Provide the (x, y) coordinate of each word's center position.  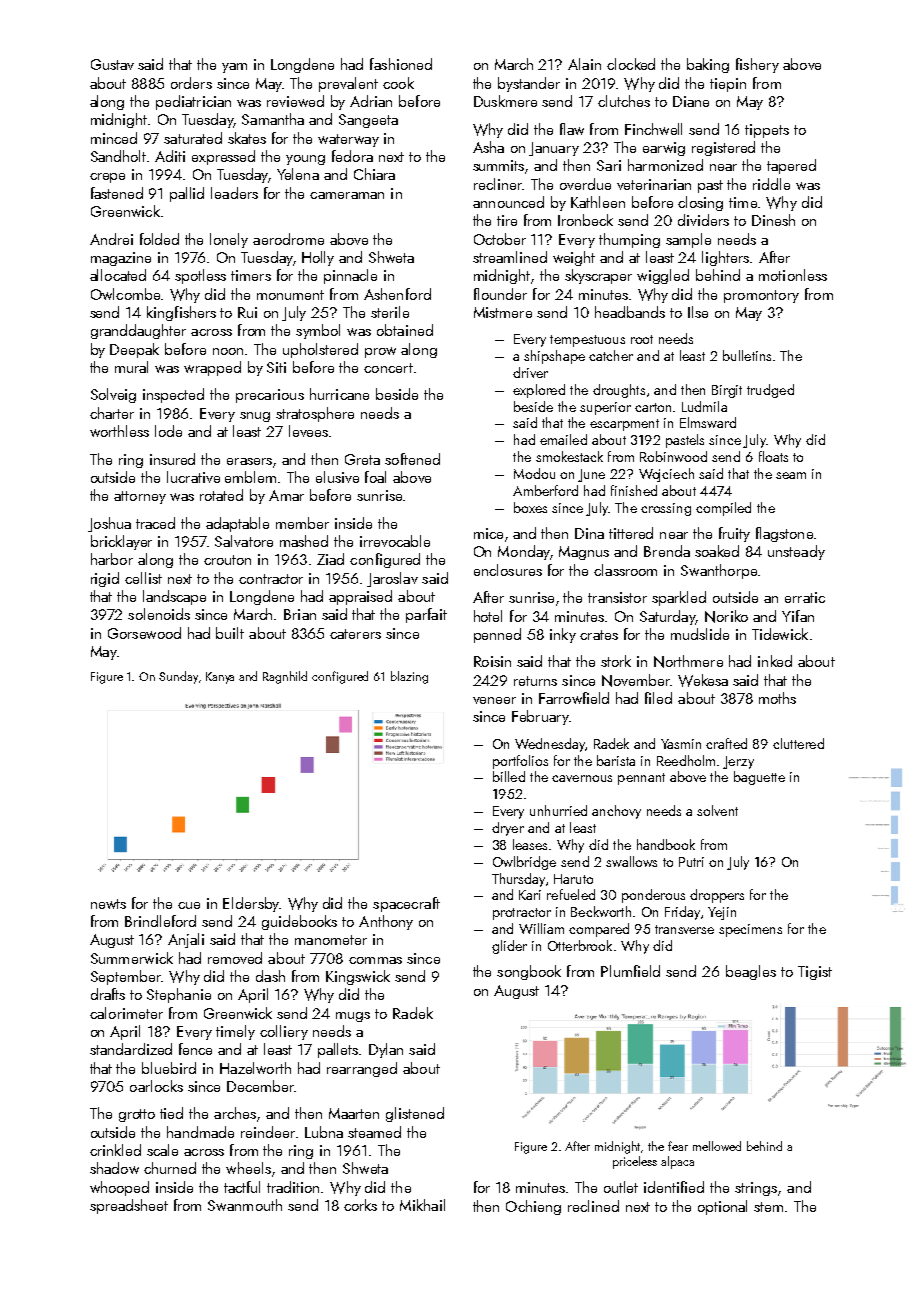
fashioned (401, 64)
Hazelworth (255, 1068)
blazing (409, 677)
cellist (143, 578)
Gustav (112, 64)
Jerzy (738, 762)
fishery (757, 65)
